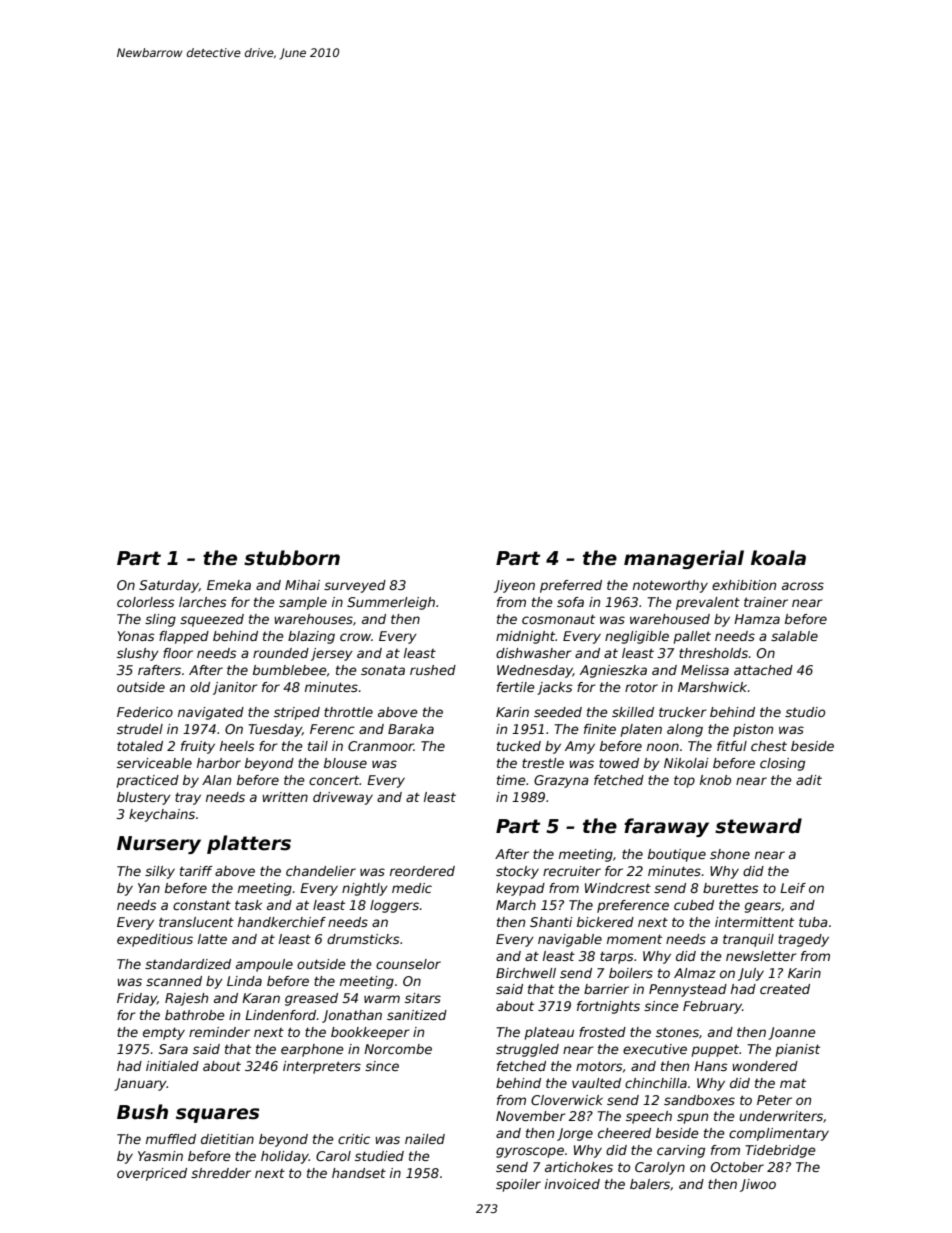 The width and height of the screenshot is (952, 1233). Describe the element at coordinates (169, 586) in the screenshot. I see `Saturday` at that location.
